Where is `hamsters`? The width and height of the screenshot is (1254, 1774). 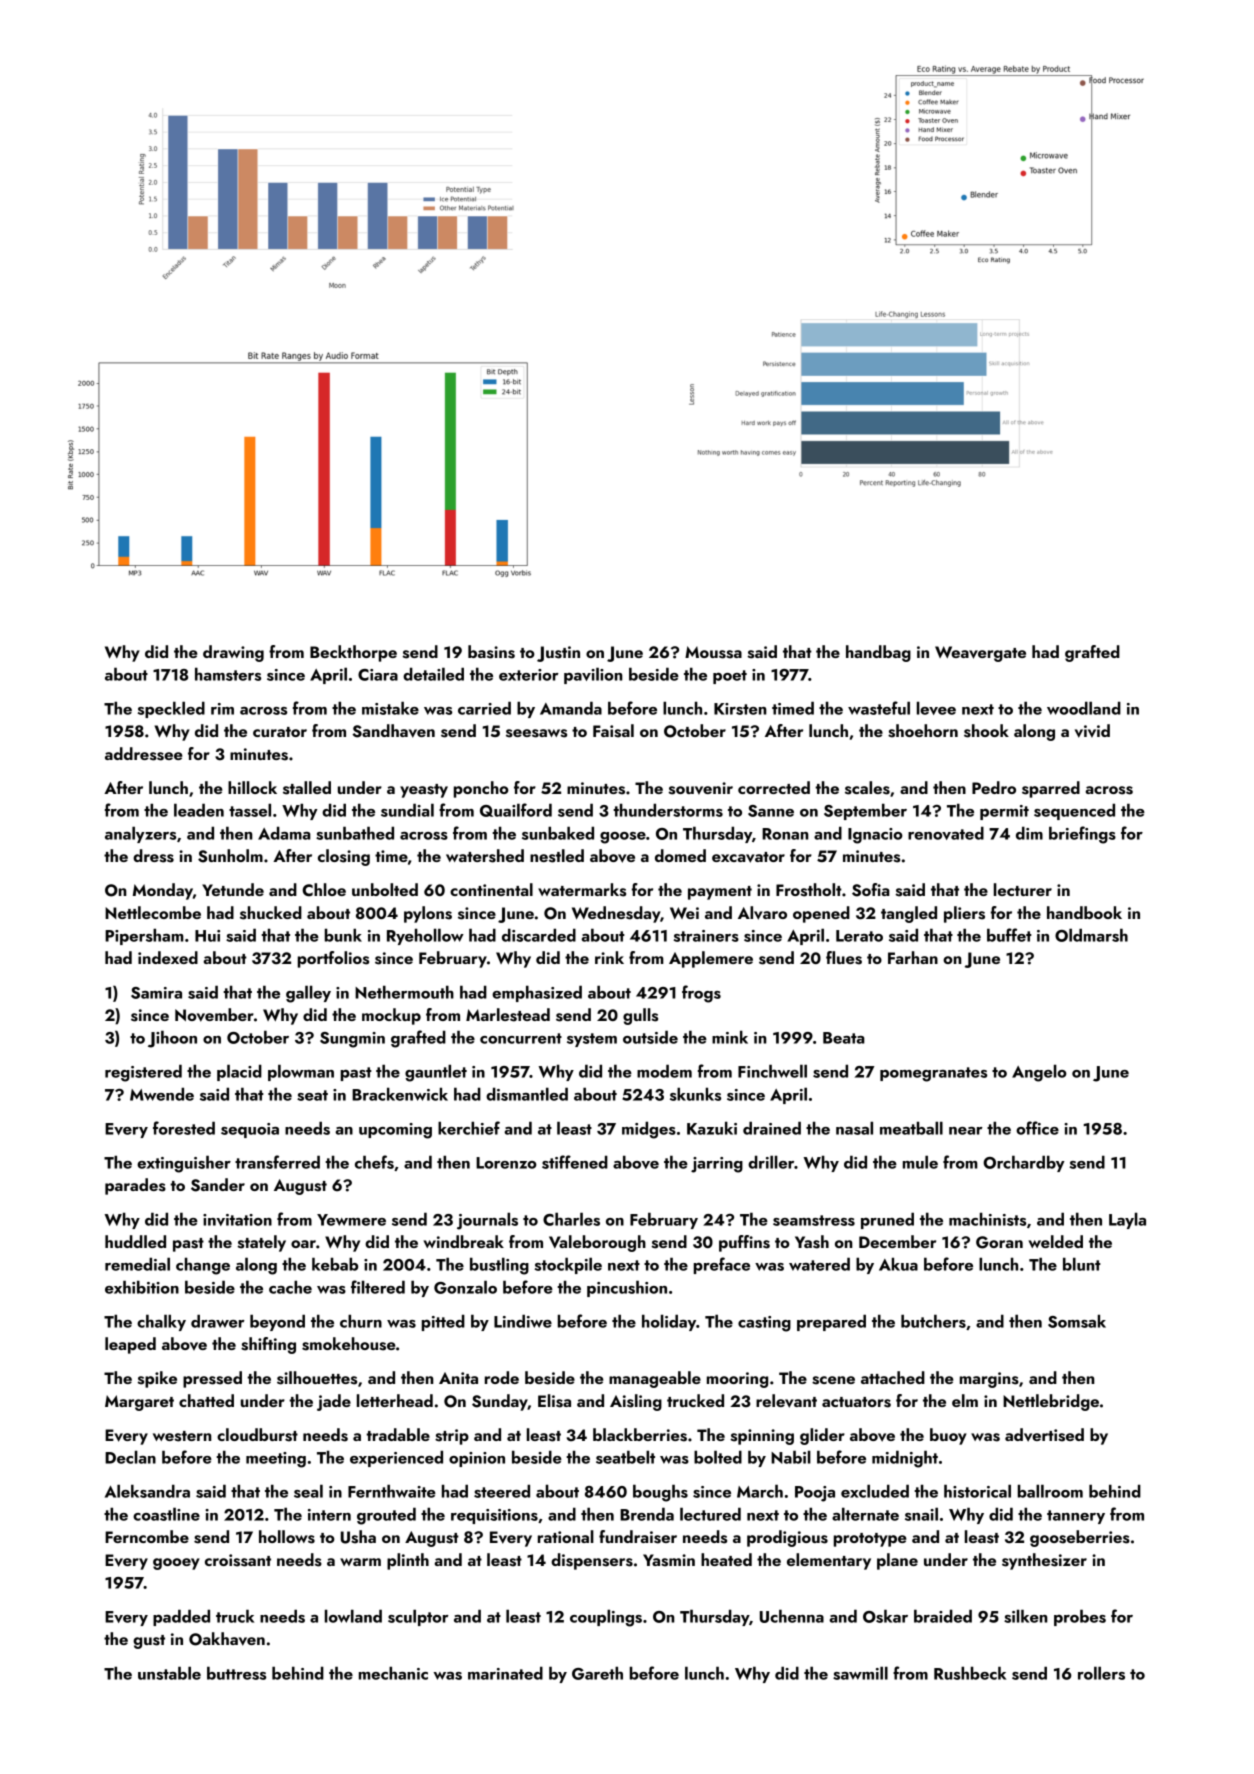 hamsters is located at coordinates (228, 674).
